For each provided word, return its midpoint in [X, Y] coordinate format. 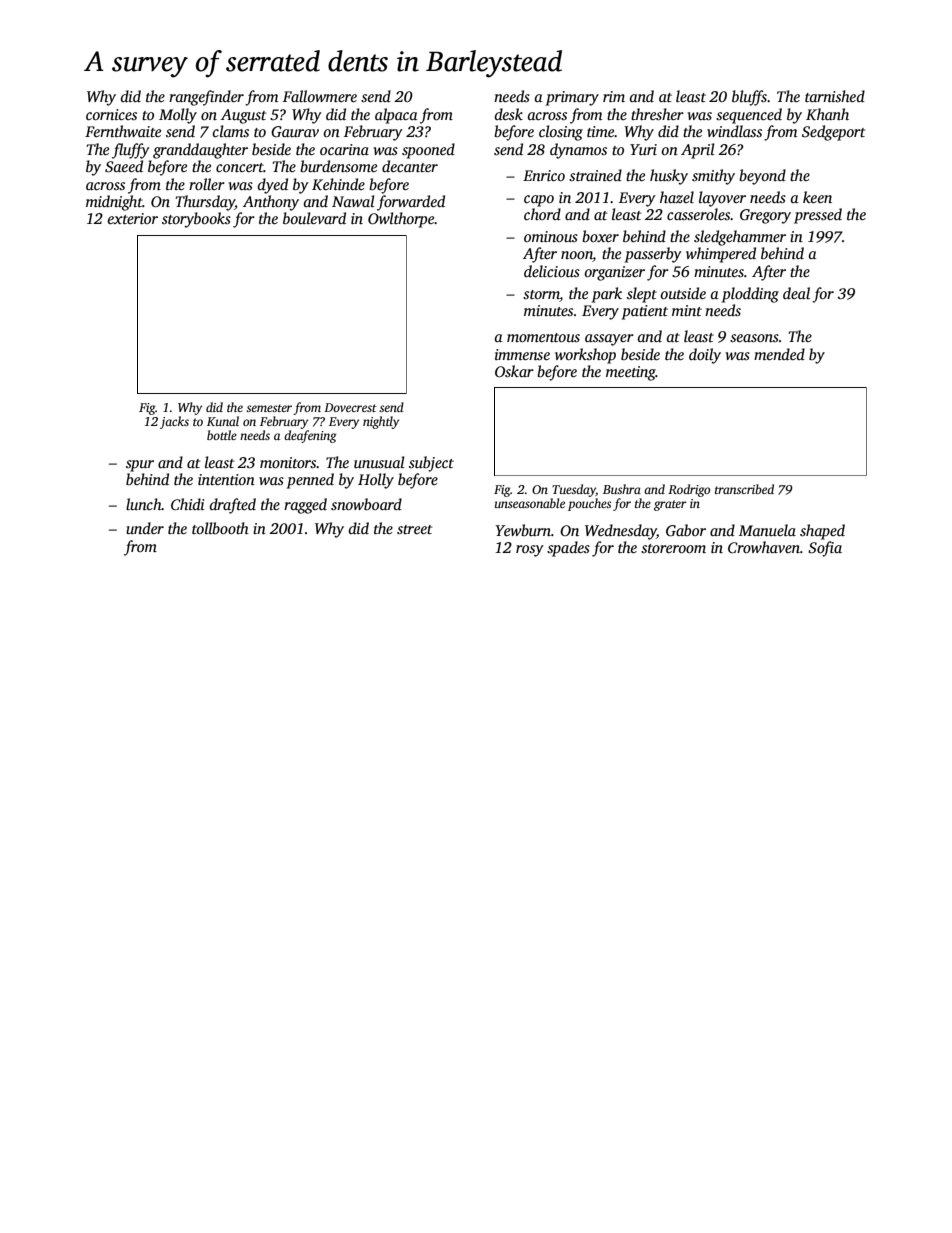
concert [240, 167]
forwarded [411, 203]
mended [779, 354]
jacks [174, 422]
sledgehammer [740, 238]
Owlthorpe [401, 220]
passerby [653, 255]
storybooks [196, 220]
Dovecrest [350, 407]
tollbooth [220, 528]
